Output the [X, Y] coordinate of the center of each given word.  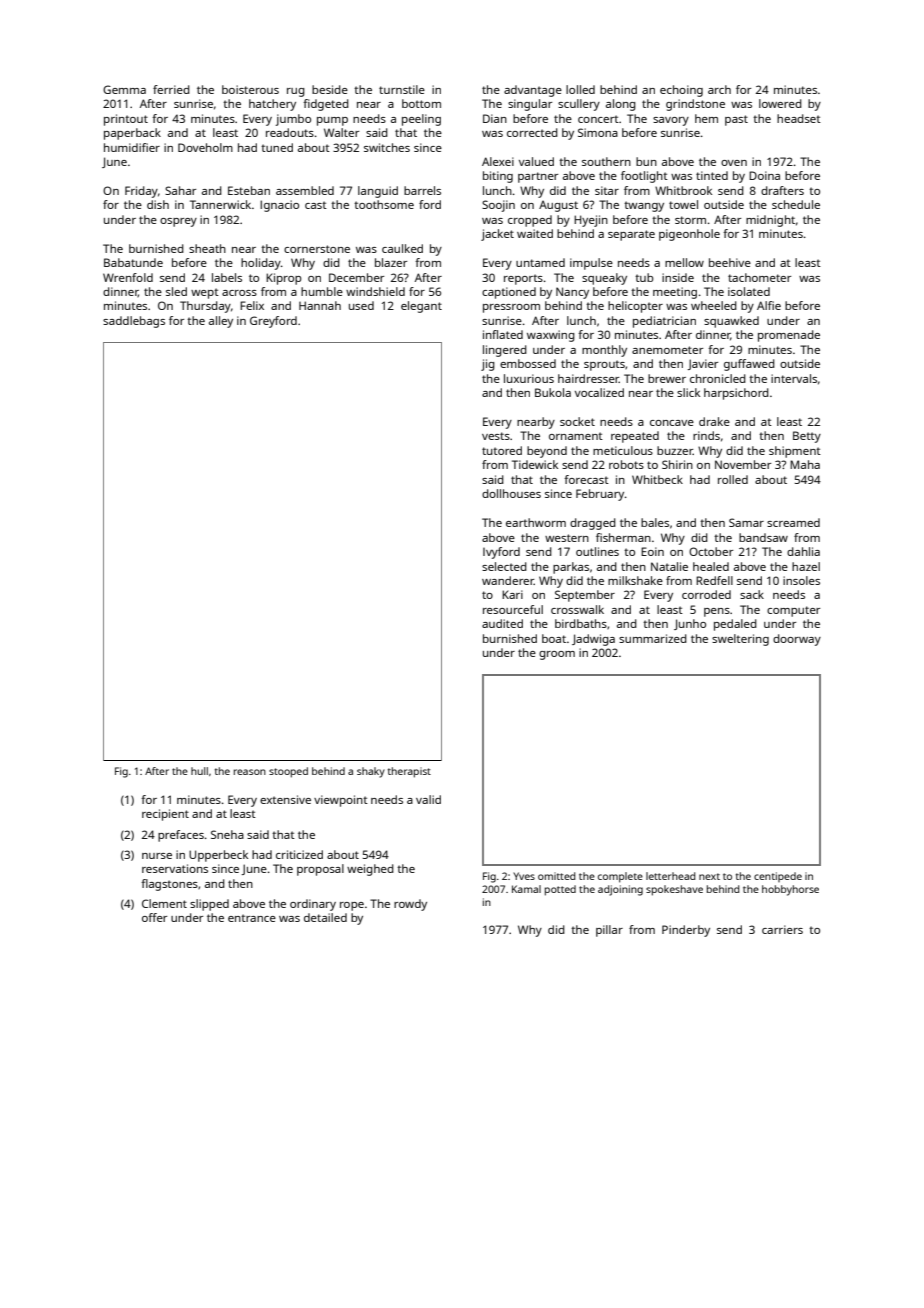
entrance [252, 918]
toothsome [384, 204]
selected [504, 566]
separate [631, 235]
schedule [796, 204]
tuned [277, 147]
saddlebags [134, 322]
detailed [325, 917]
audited [502, 623]
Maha [805, 464]
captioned [509, 293]
